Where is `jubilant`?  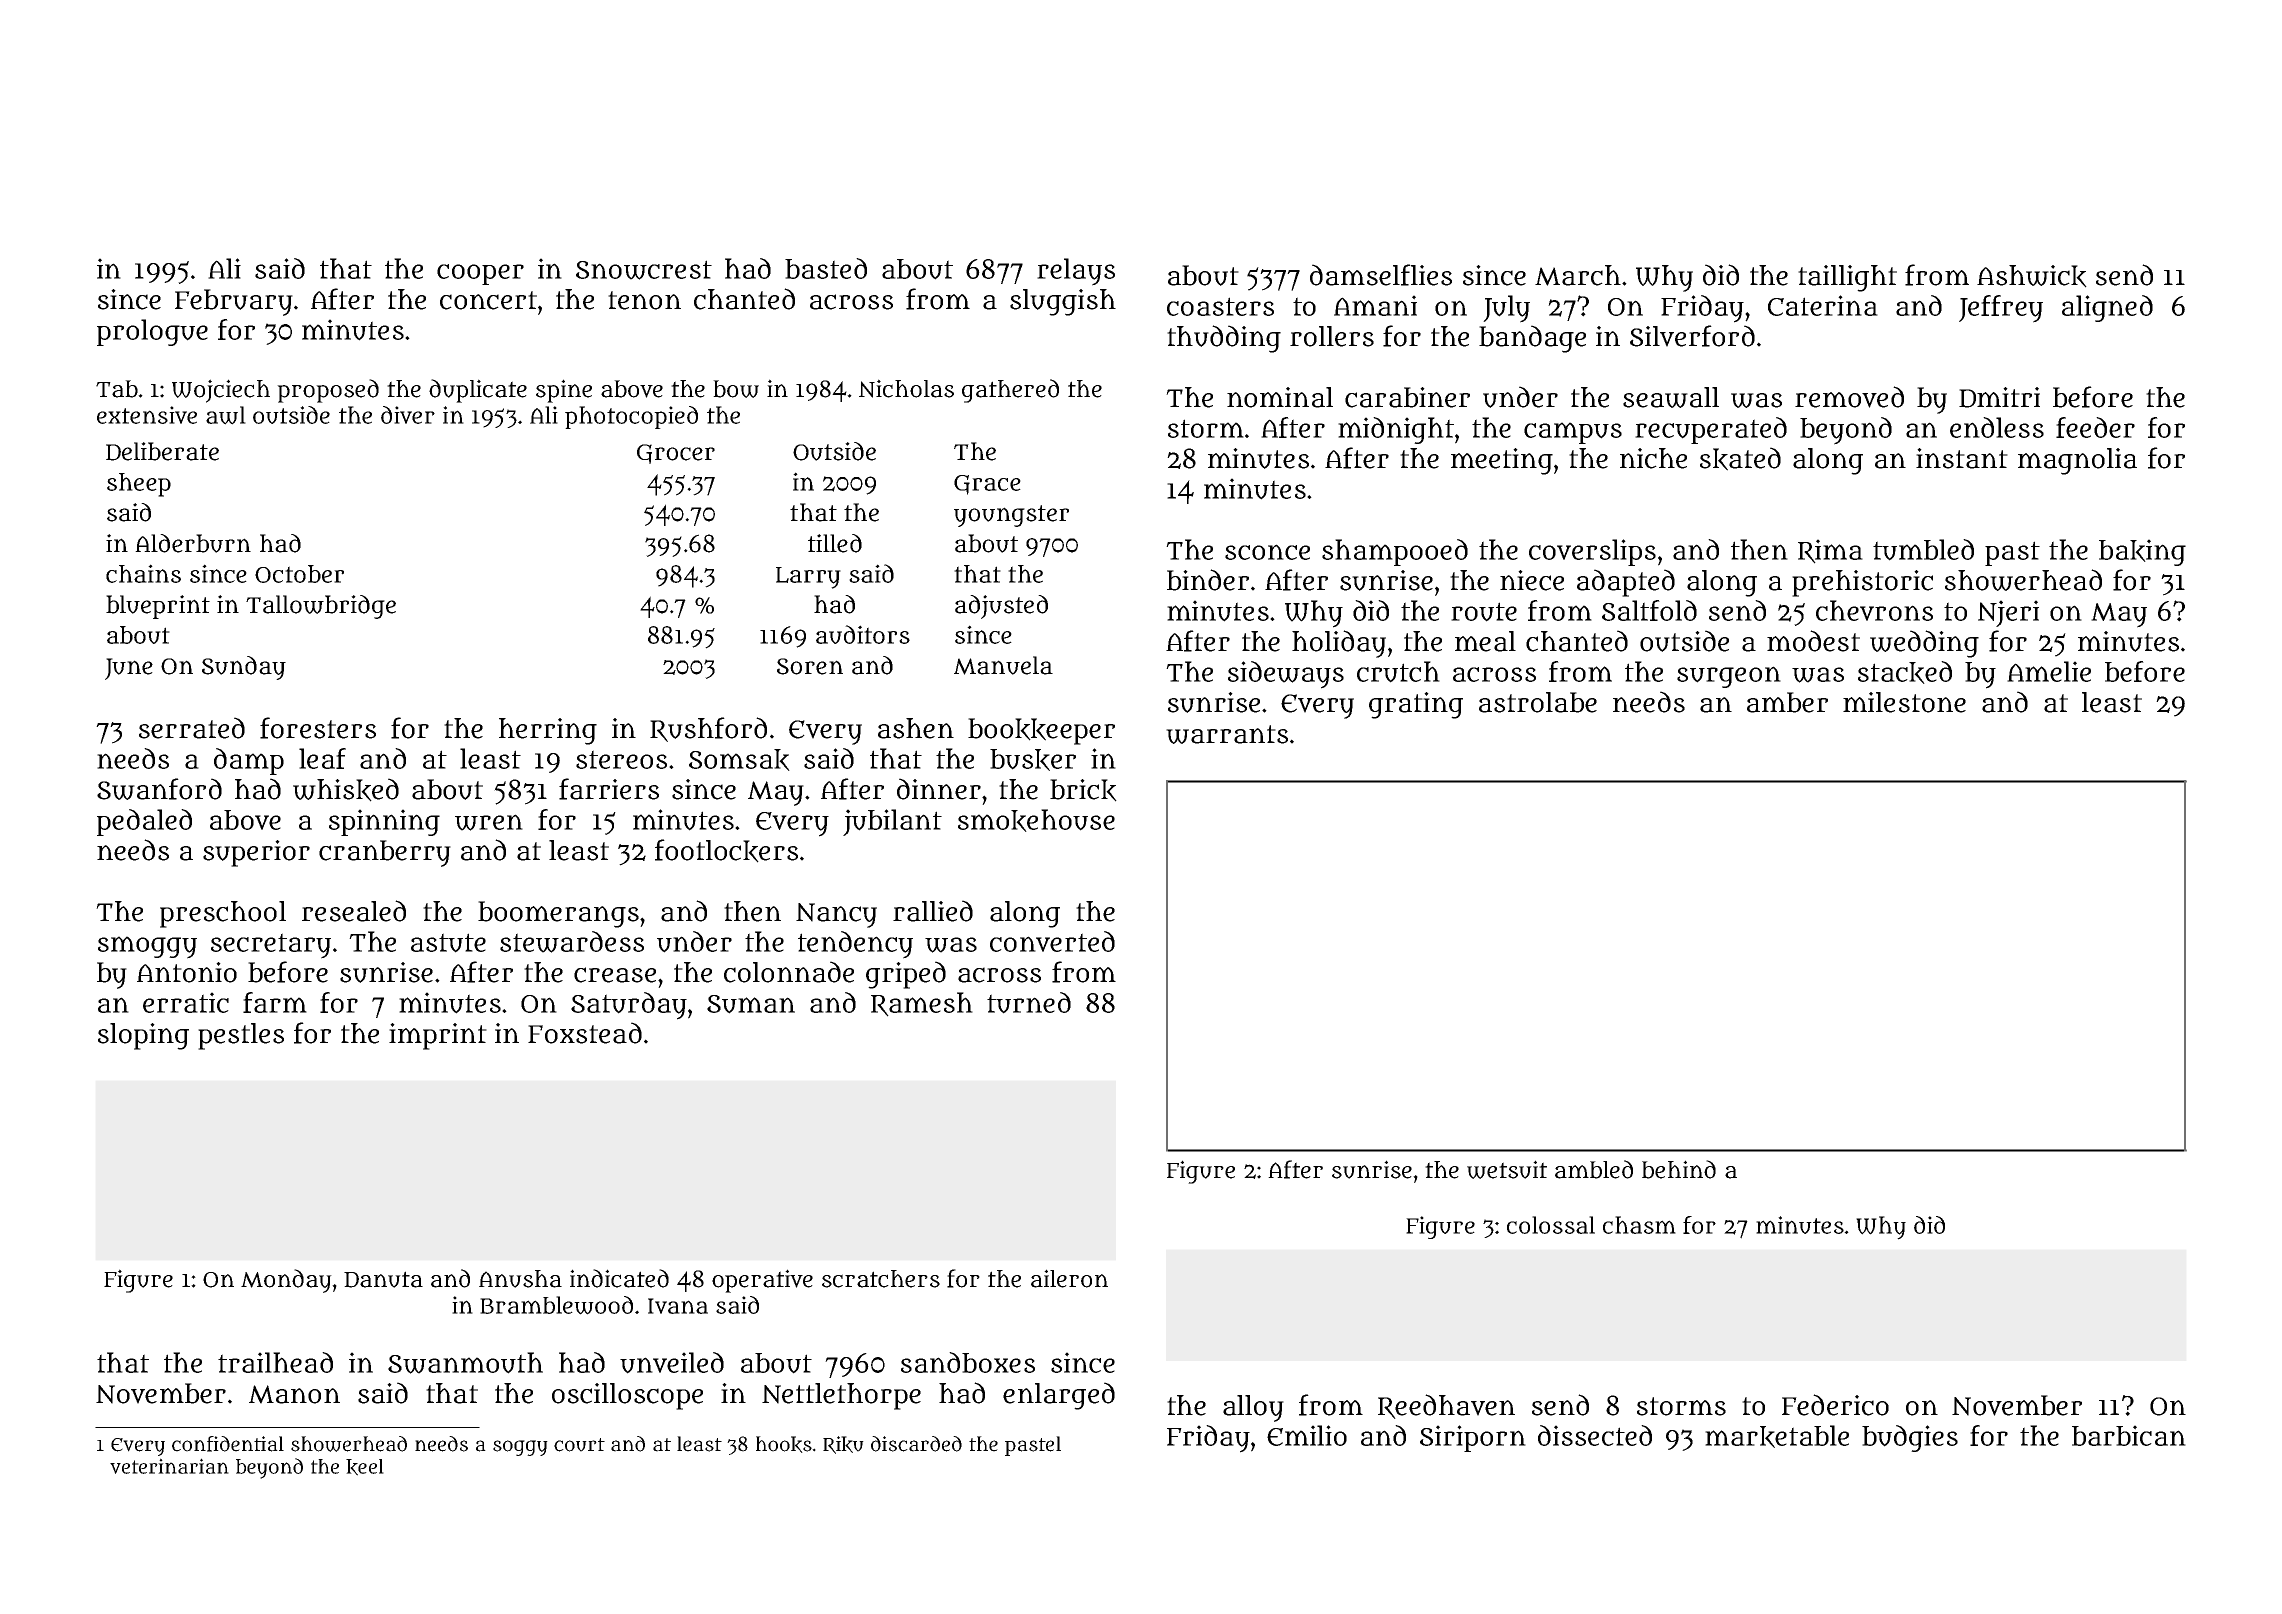
jubilant is located at coordinates (892, 822).
